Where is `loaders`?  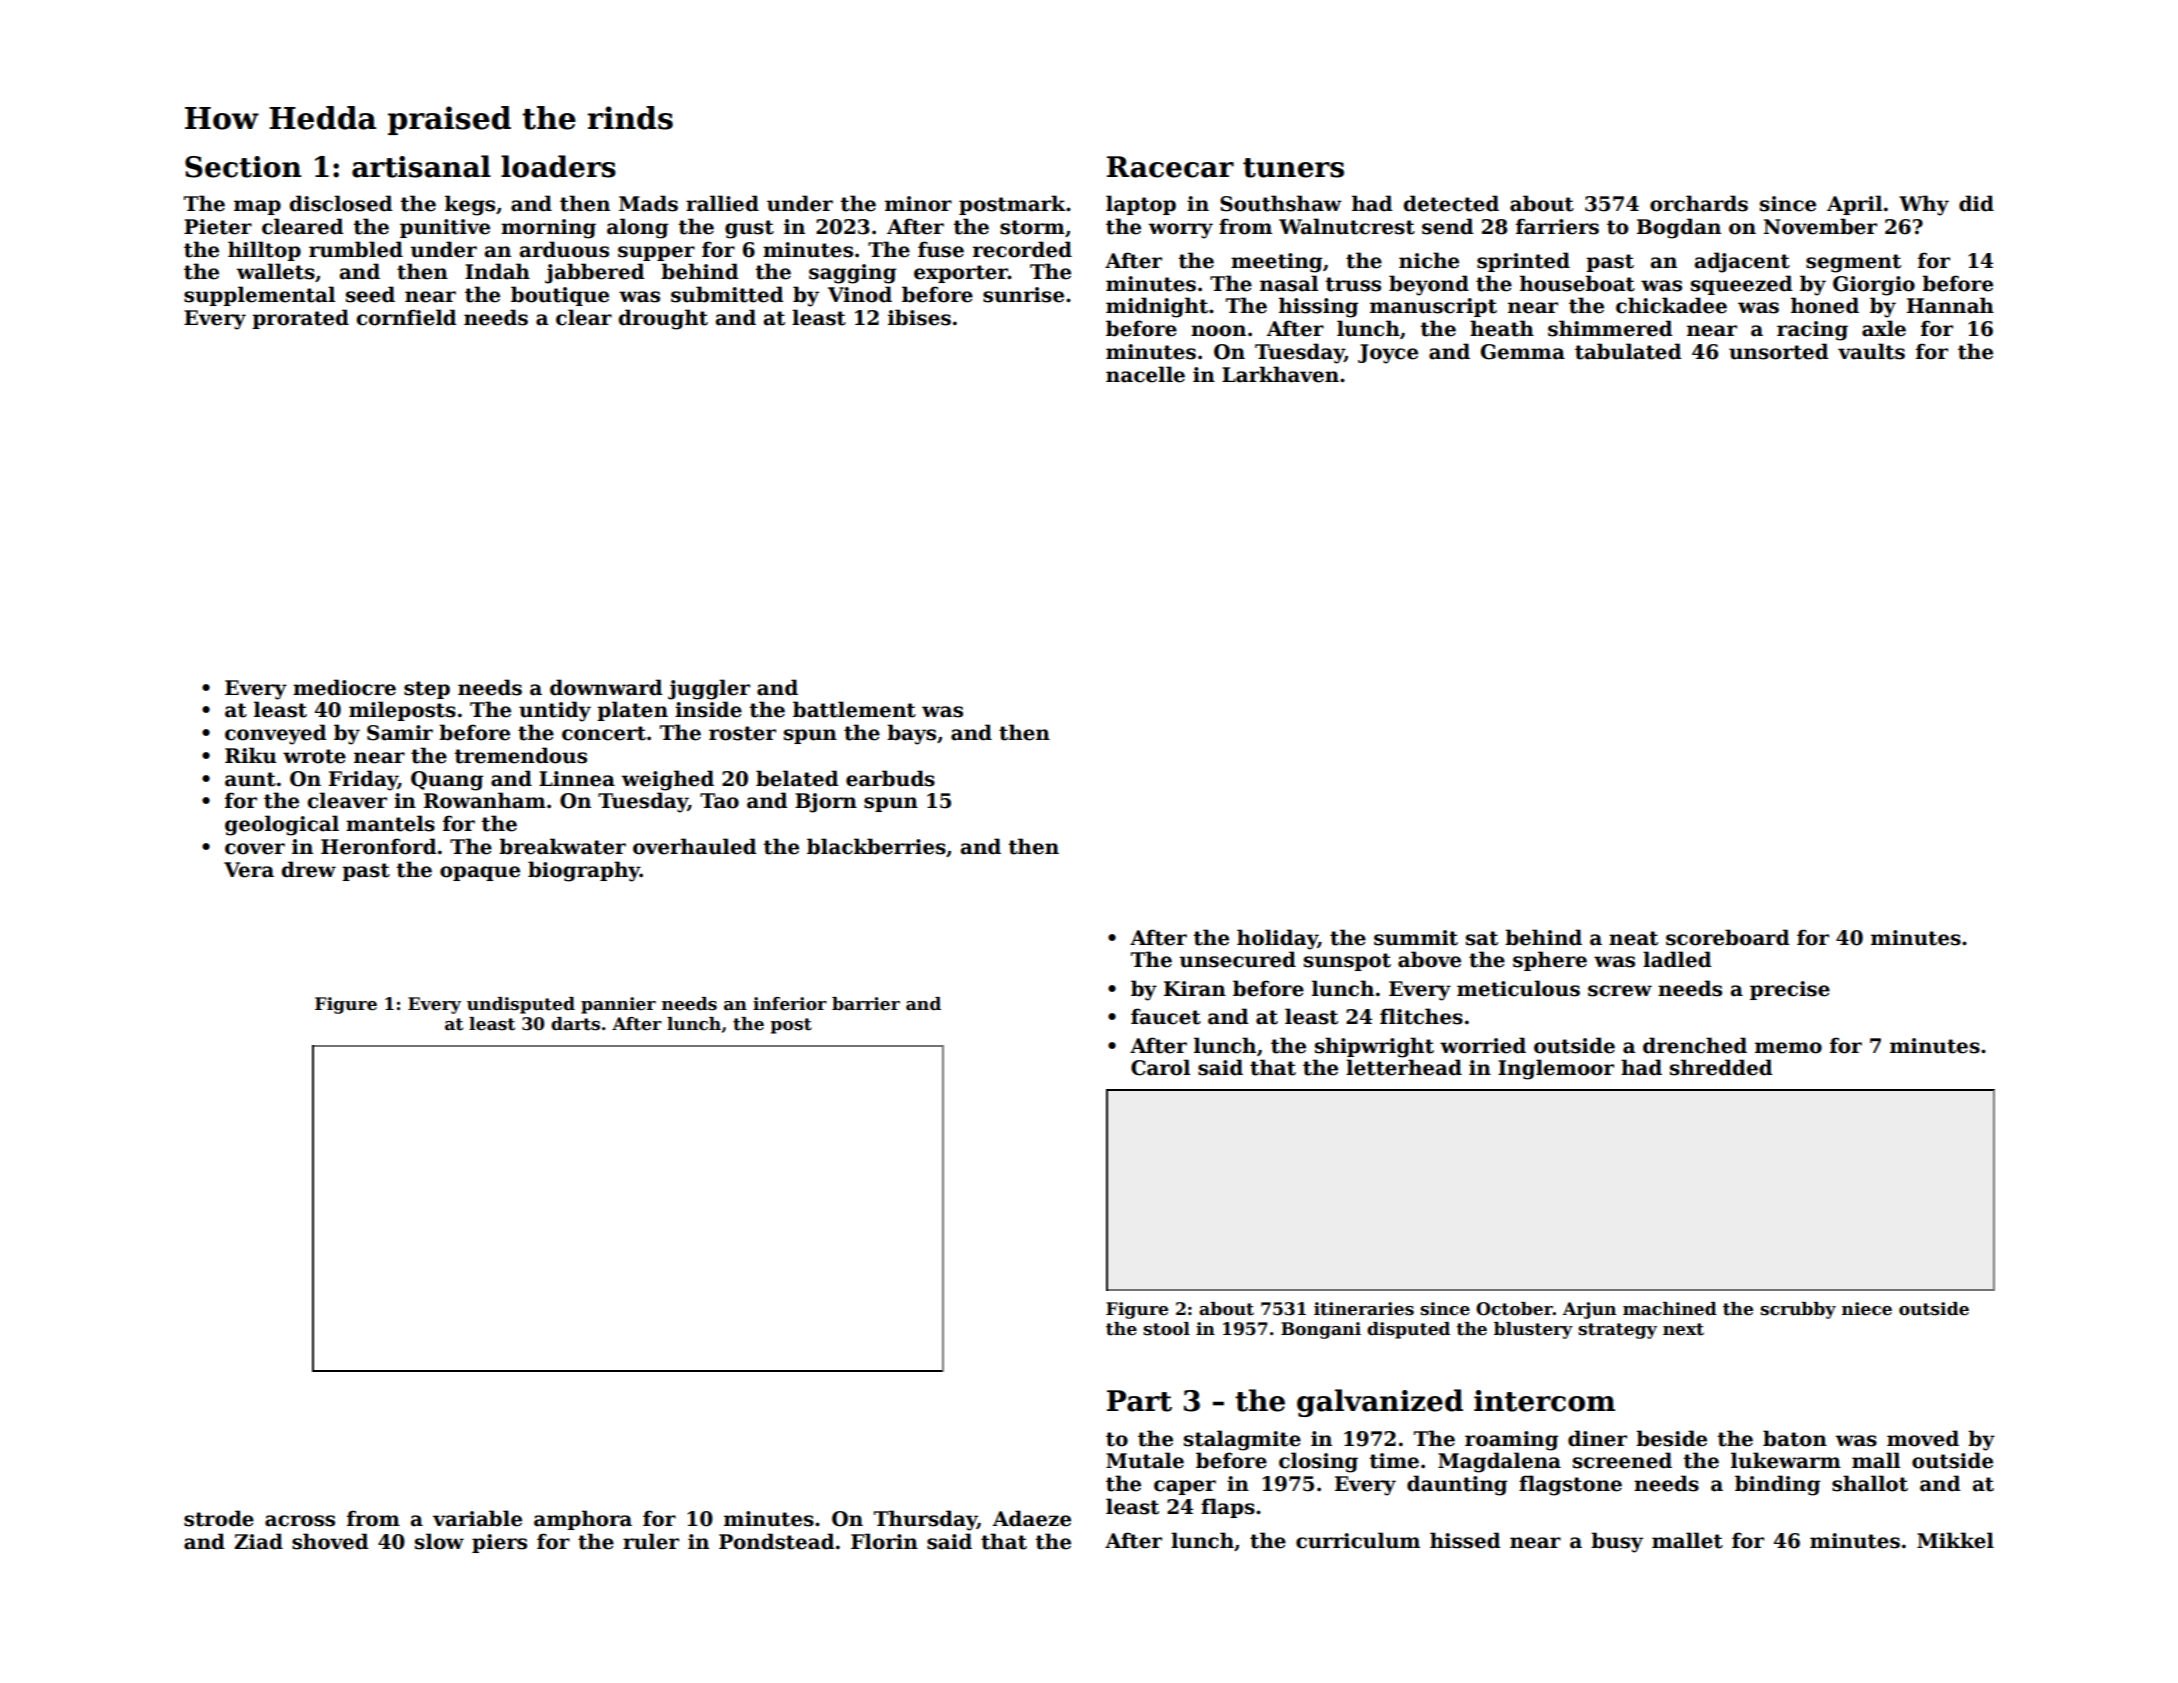 loaders is located at coordinates (558, 166).
